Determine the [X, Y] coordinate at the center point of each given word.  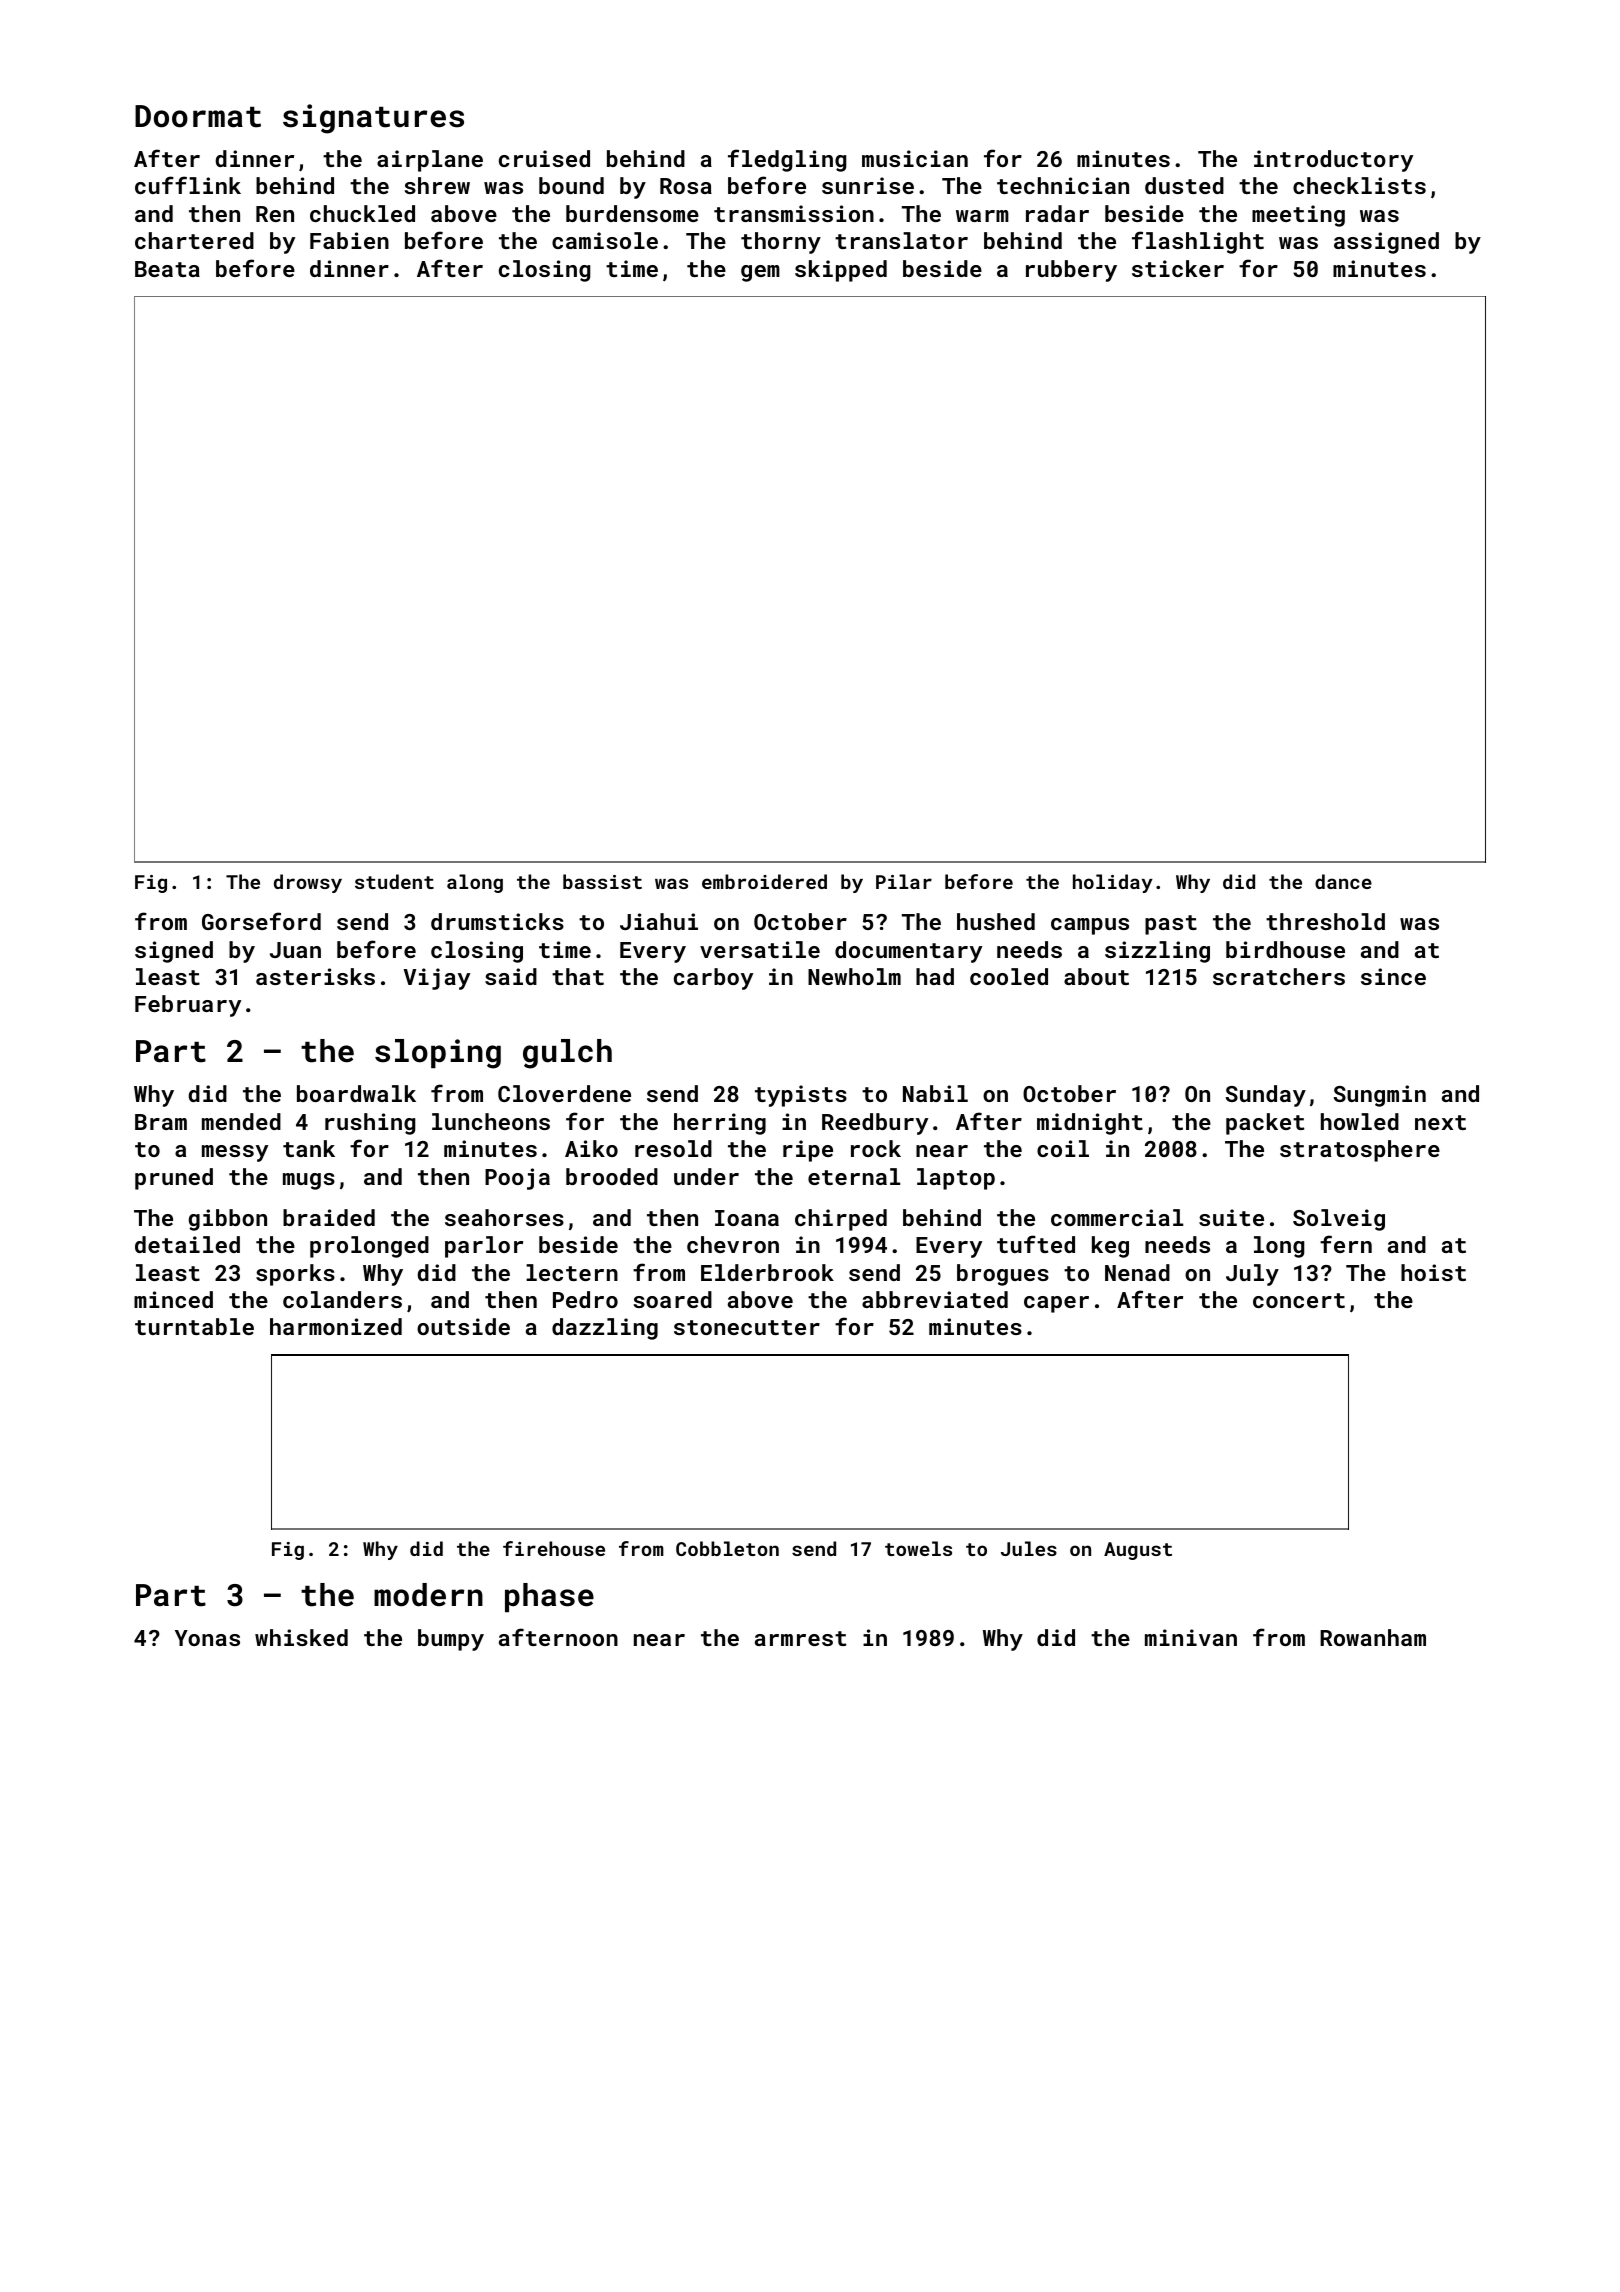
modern [428, 1595]
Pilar [904, 881]
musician [915, 158]
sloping [438, 1054]
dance [1343, 881]
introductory [1333, 161]
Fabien [349, 240]
